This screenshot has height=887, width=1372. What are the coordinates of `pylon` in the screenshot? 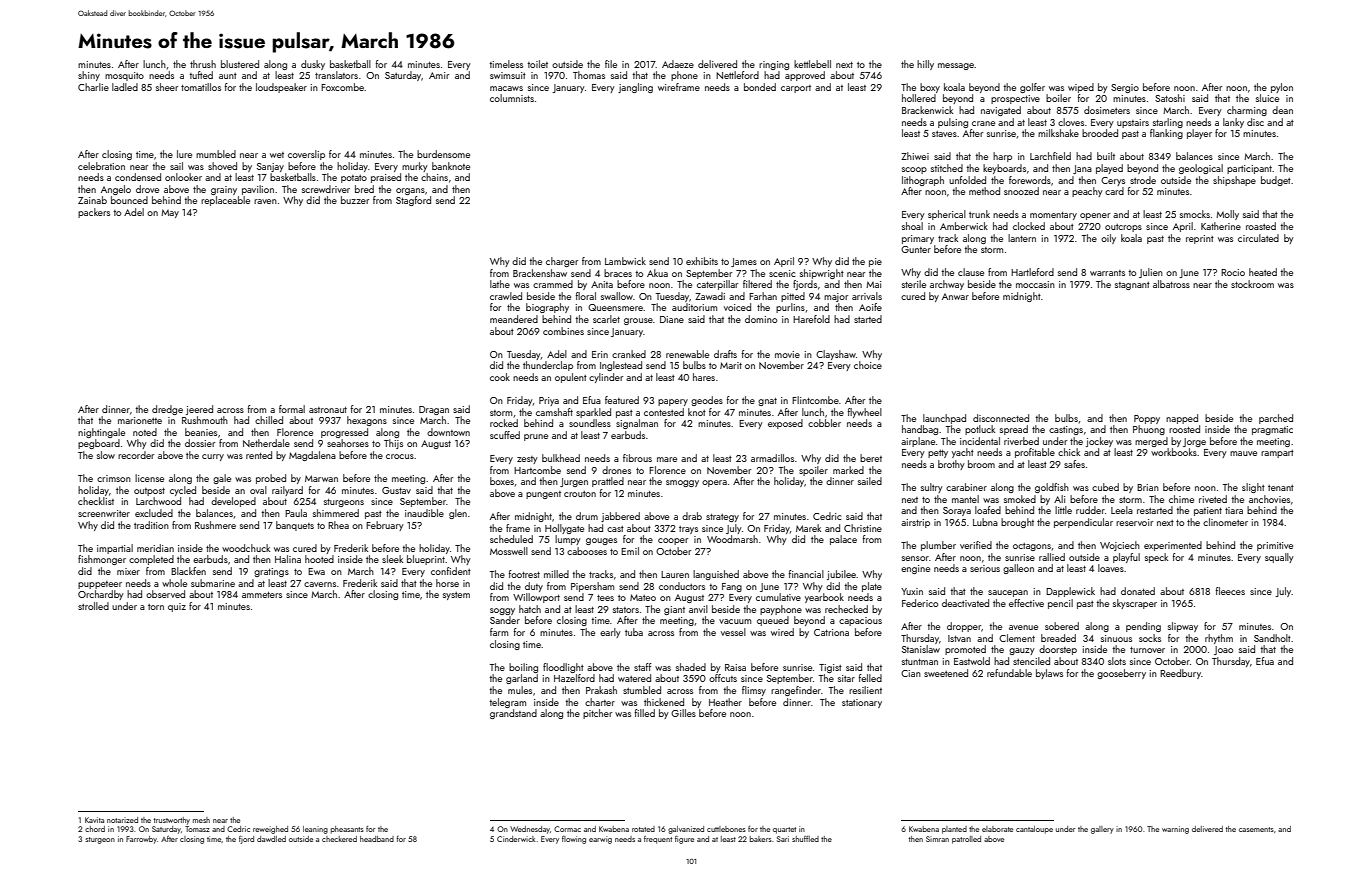 It's located at (1282, 88).
